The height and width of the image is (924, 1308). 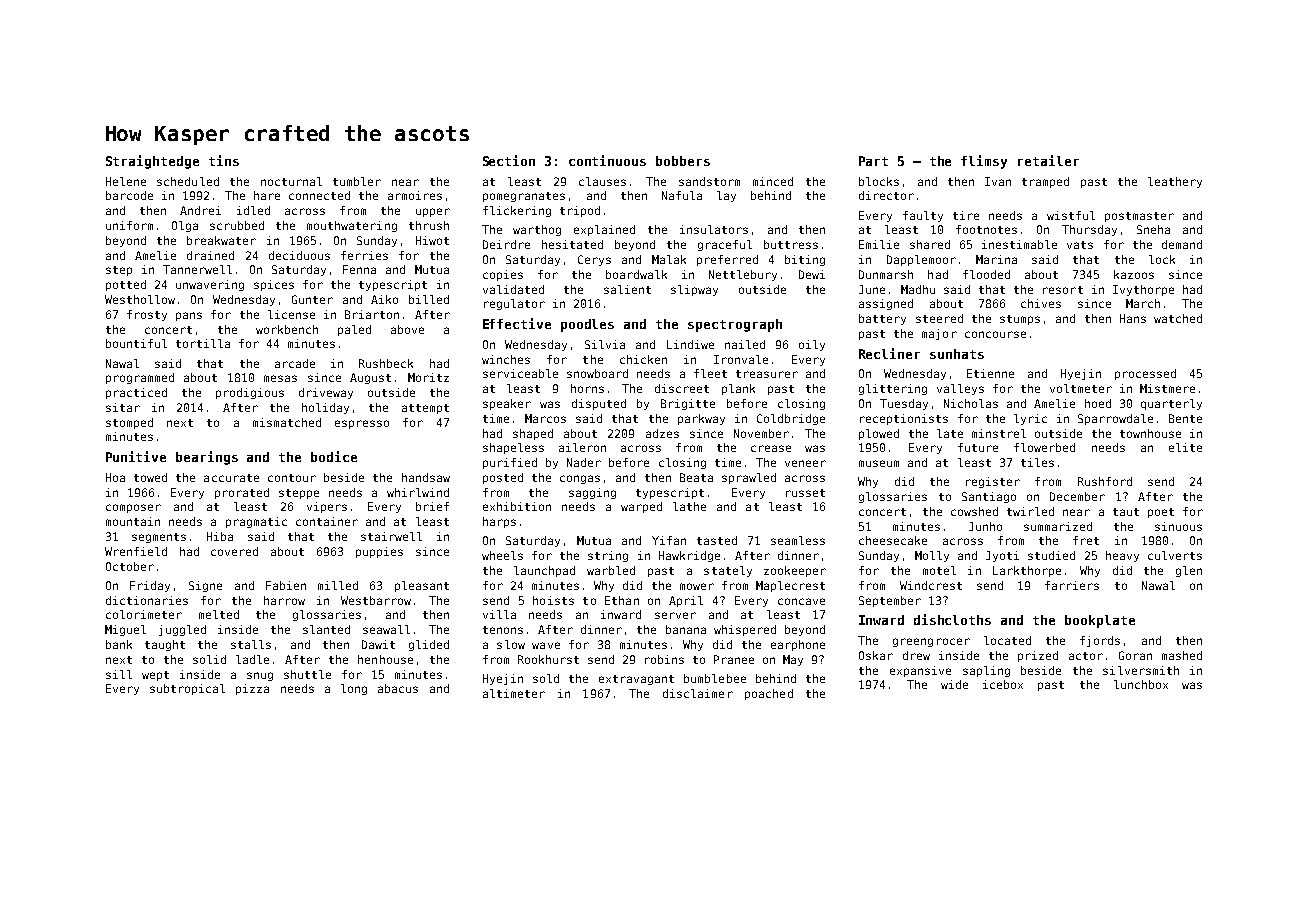 What do you see at coordinates (1086, 540) in the image?
I see `fret` at bounding box center [1086, 540].
